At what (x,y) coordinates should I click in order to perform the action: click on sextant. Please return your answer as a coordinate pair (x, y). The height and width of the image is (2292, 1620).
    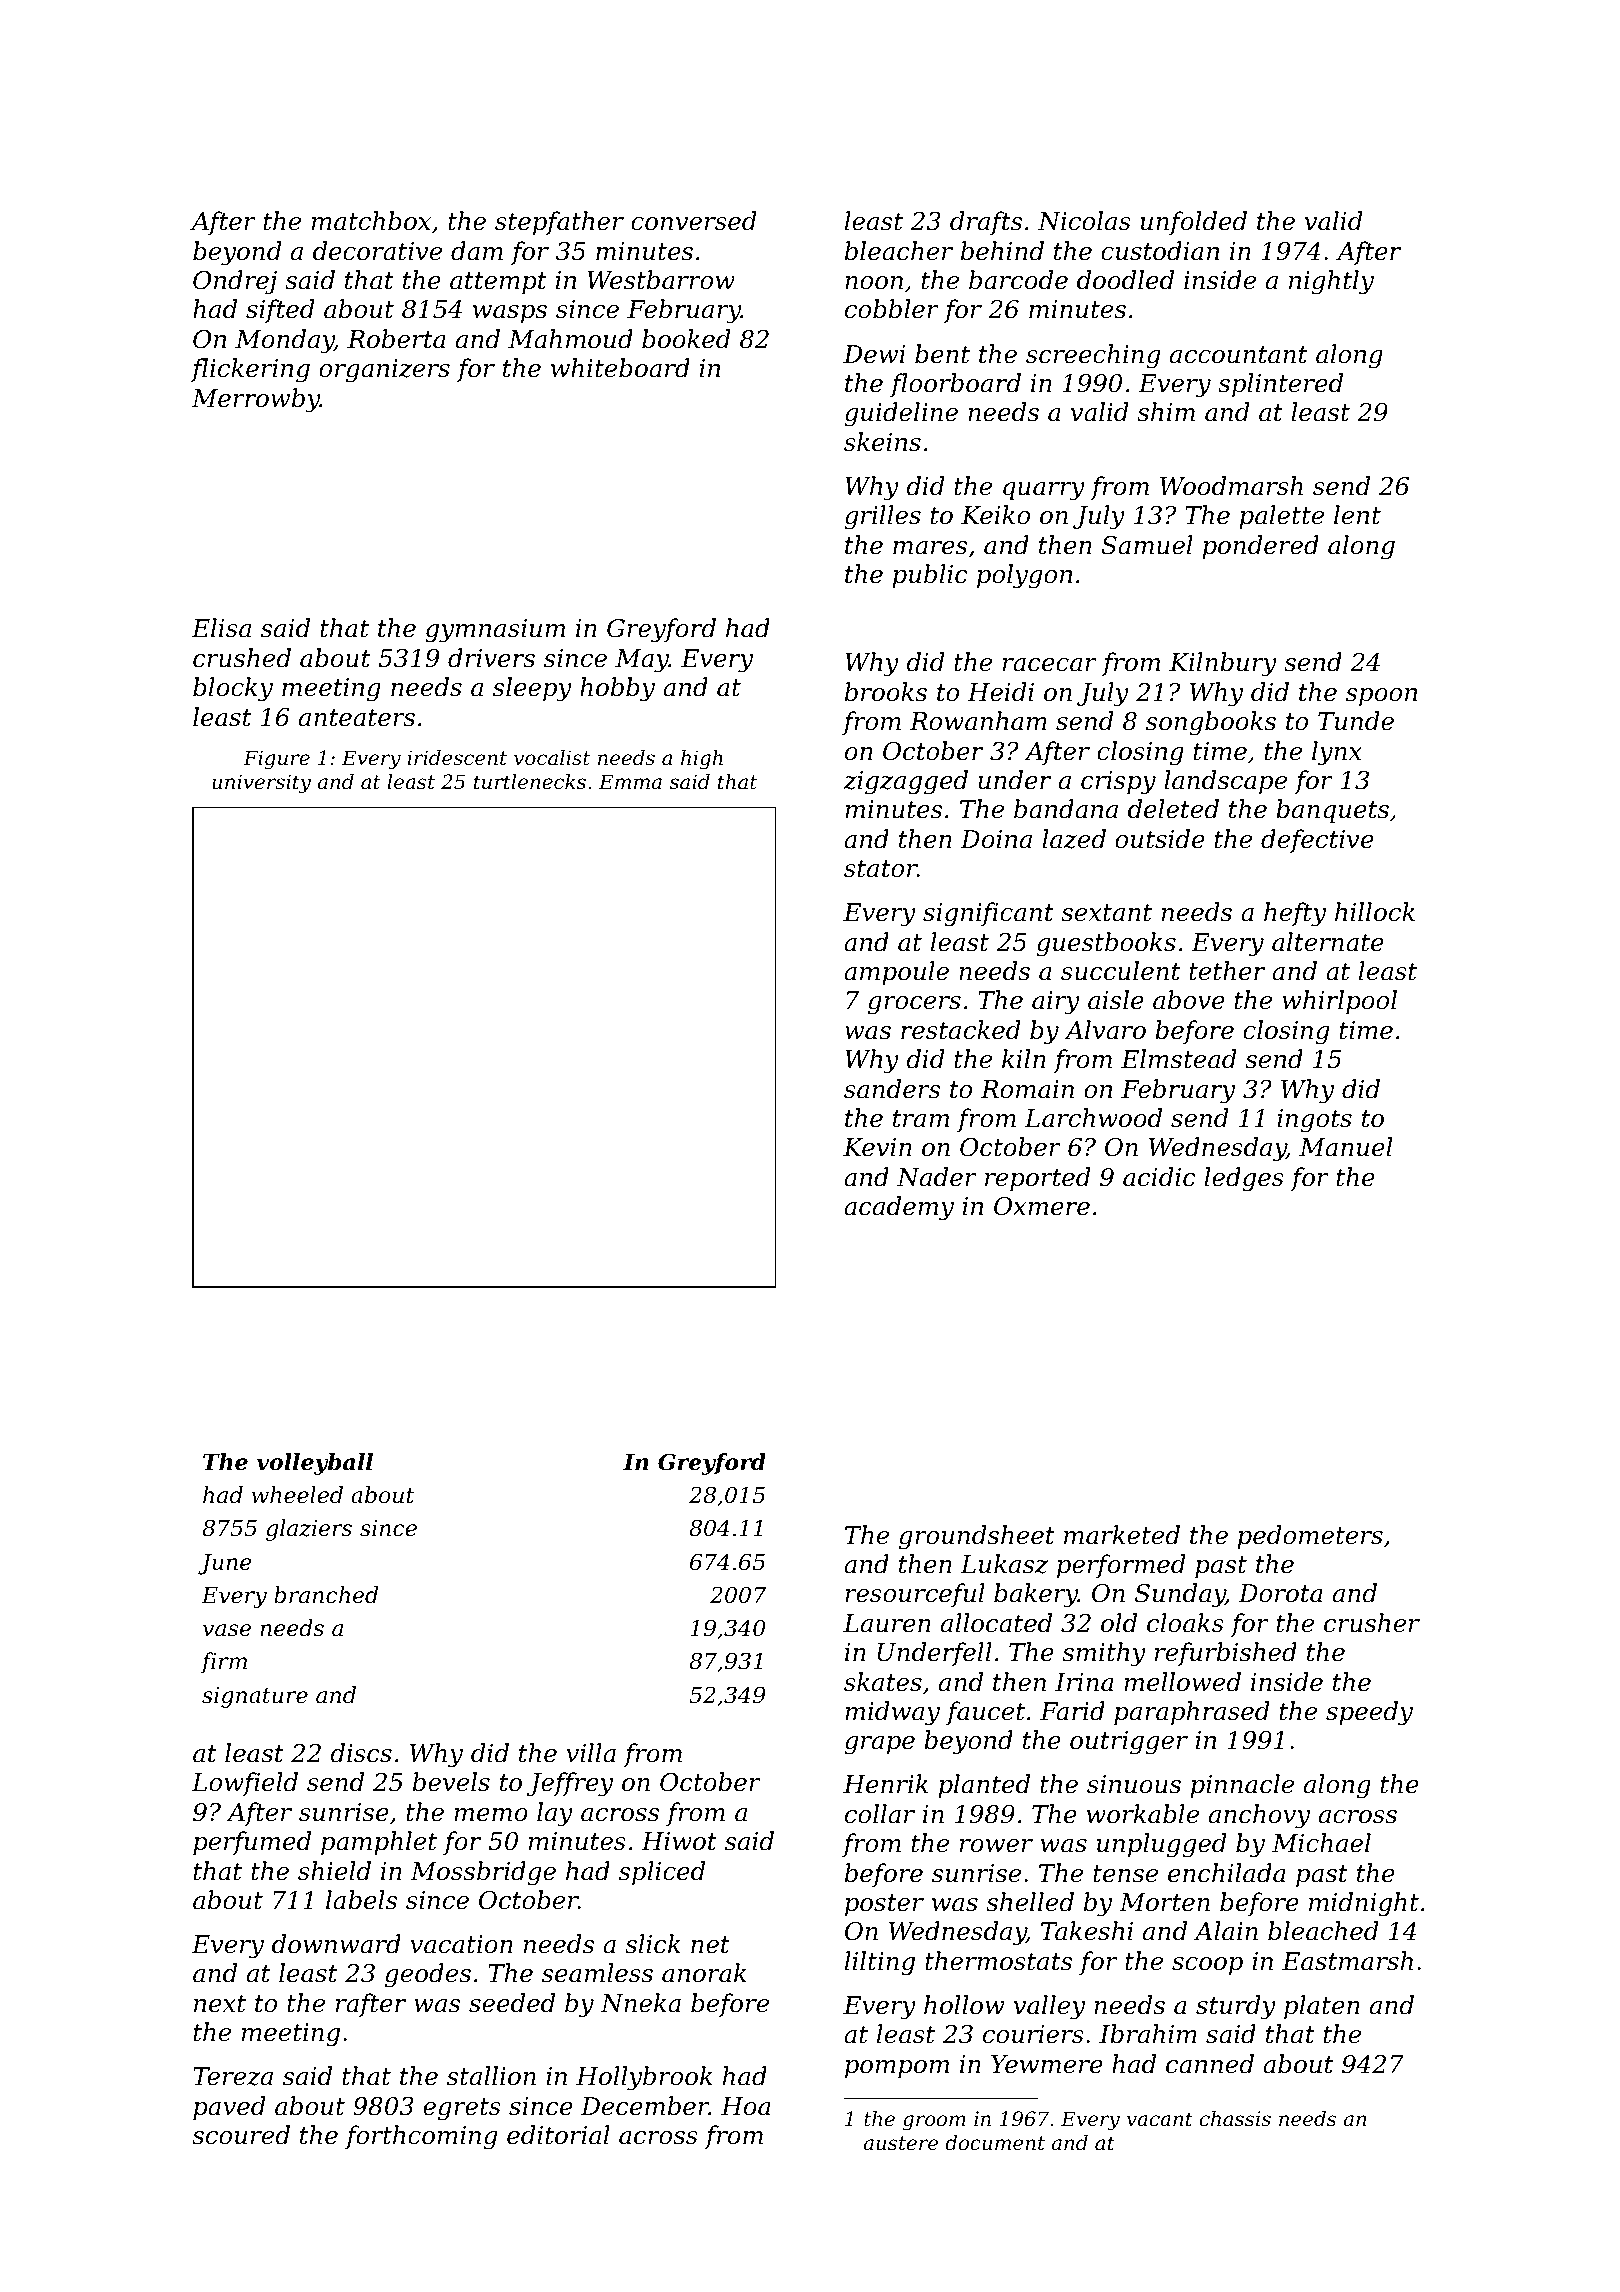
    Looking at the image, I should click on (1106, 913).
